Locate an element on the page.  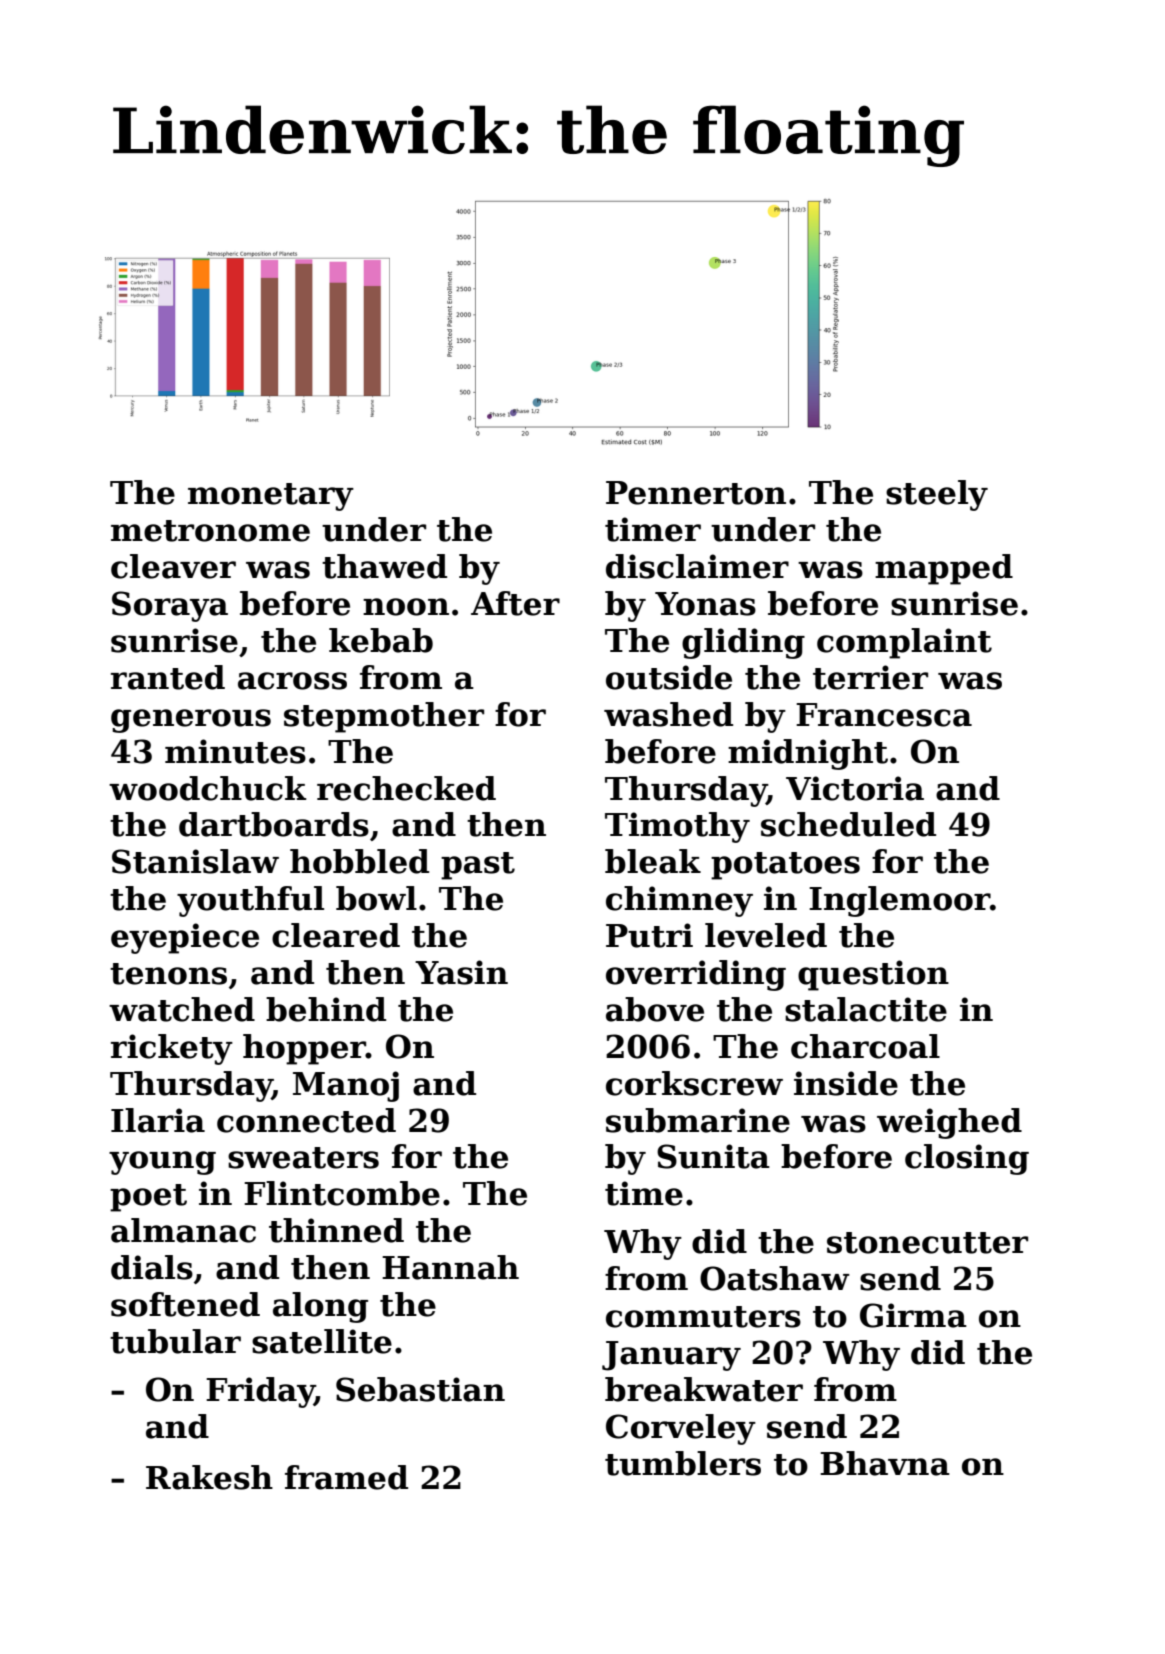
washed is located at coordinates (668, 714).
